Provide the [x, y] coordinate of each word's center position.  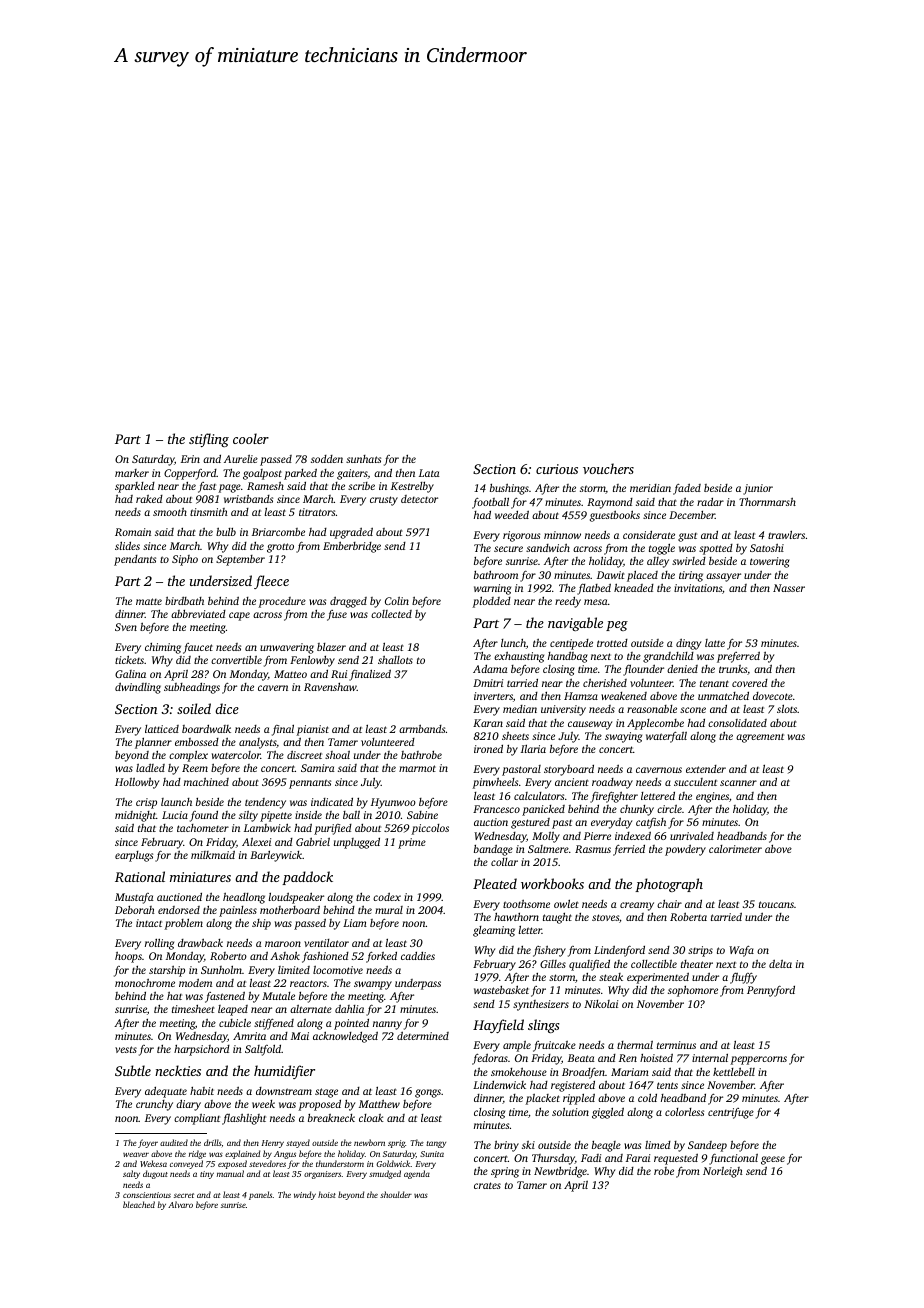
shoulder [396, 1194]
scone [693, 710]
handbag [568, 657]
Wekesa [153, 1163]
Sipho [185, 560]
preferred [738, 657]
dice [227, 708]
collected [391, 614]
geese [773, 1160]
